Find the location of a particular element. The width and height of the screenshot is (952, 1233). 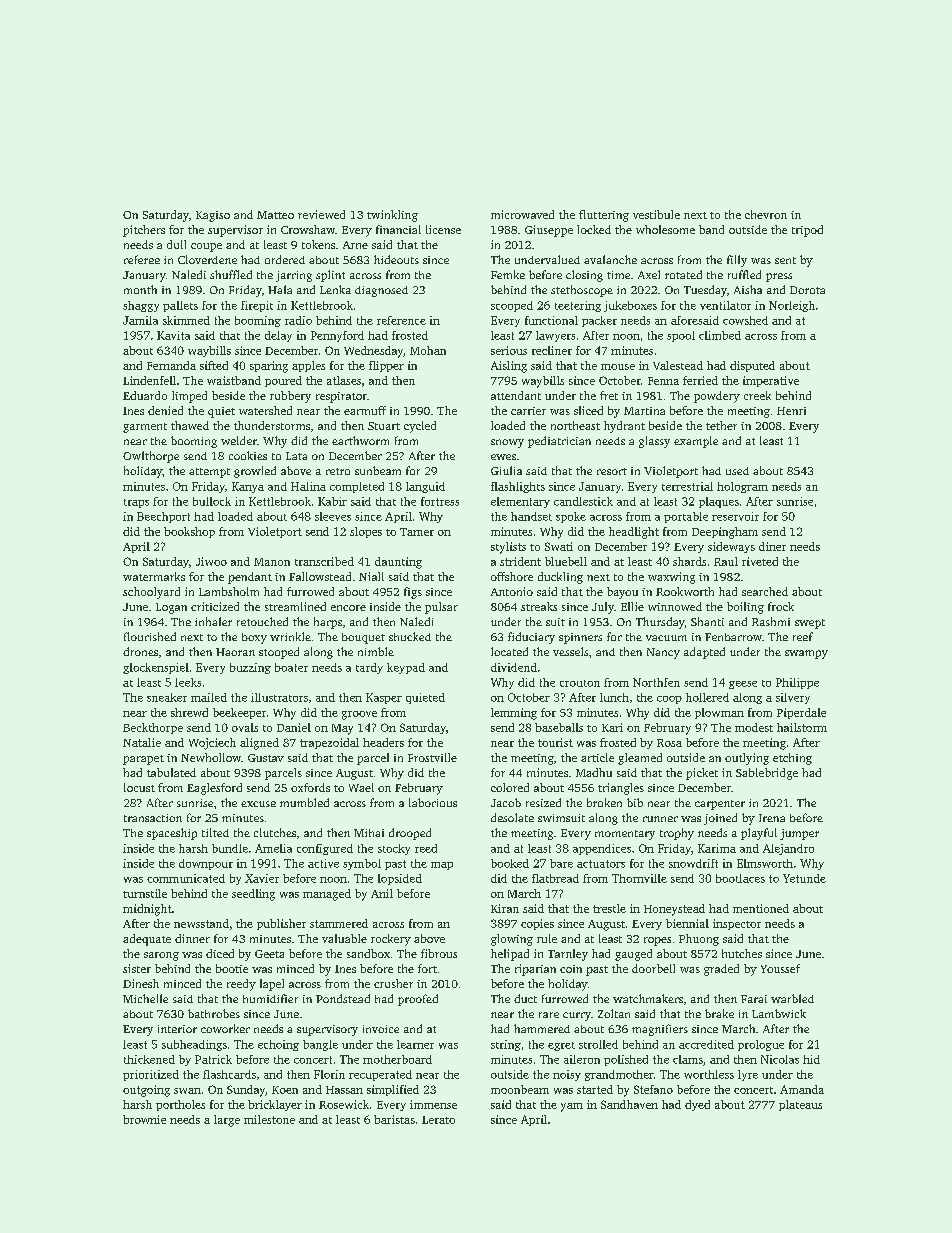

Rosa is located at coordinates (669, 743).
